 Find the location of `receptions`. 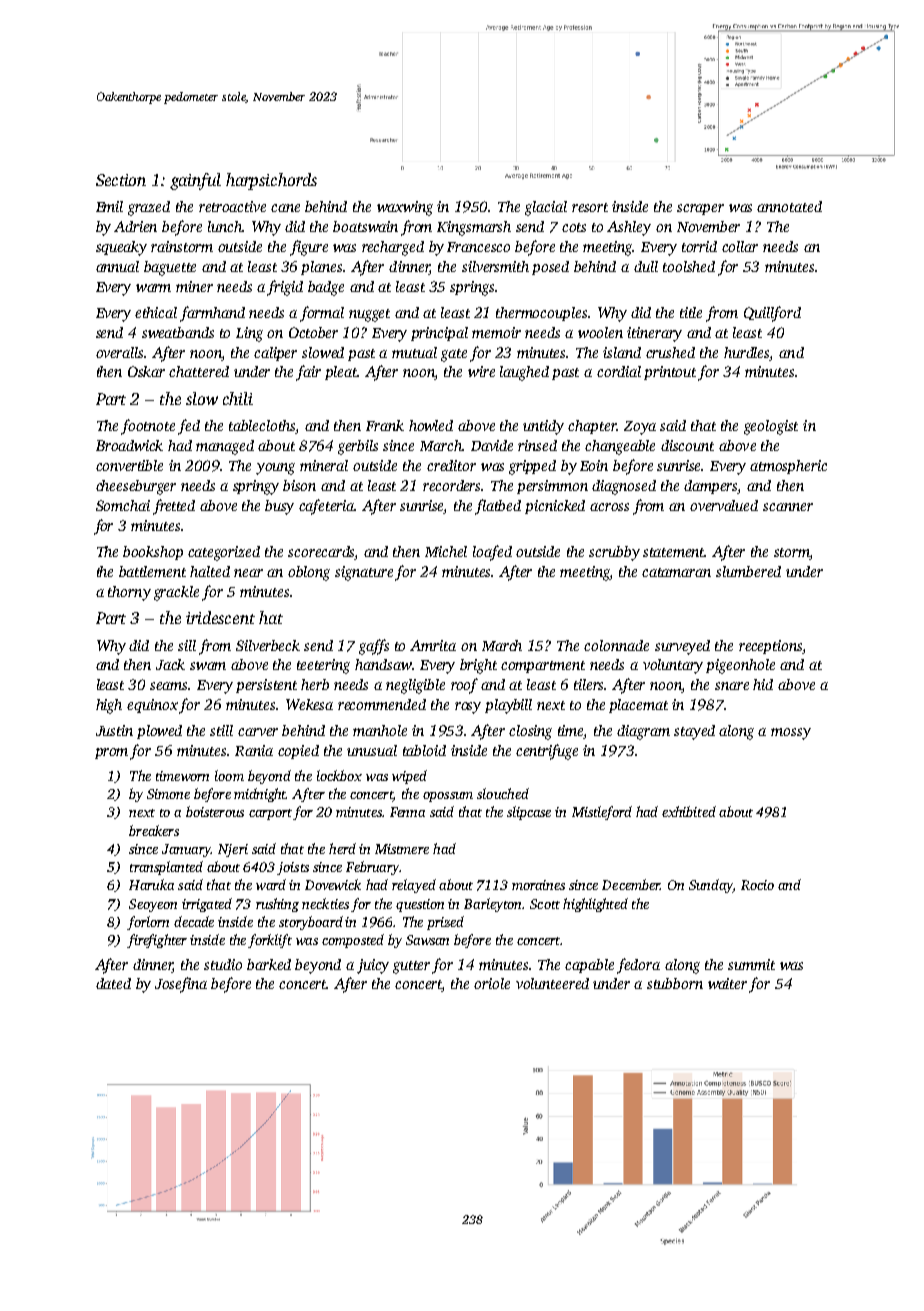

receptions is located at coordinates (770, 647).
